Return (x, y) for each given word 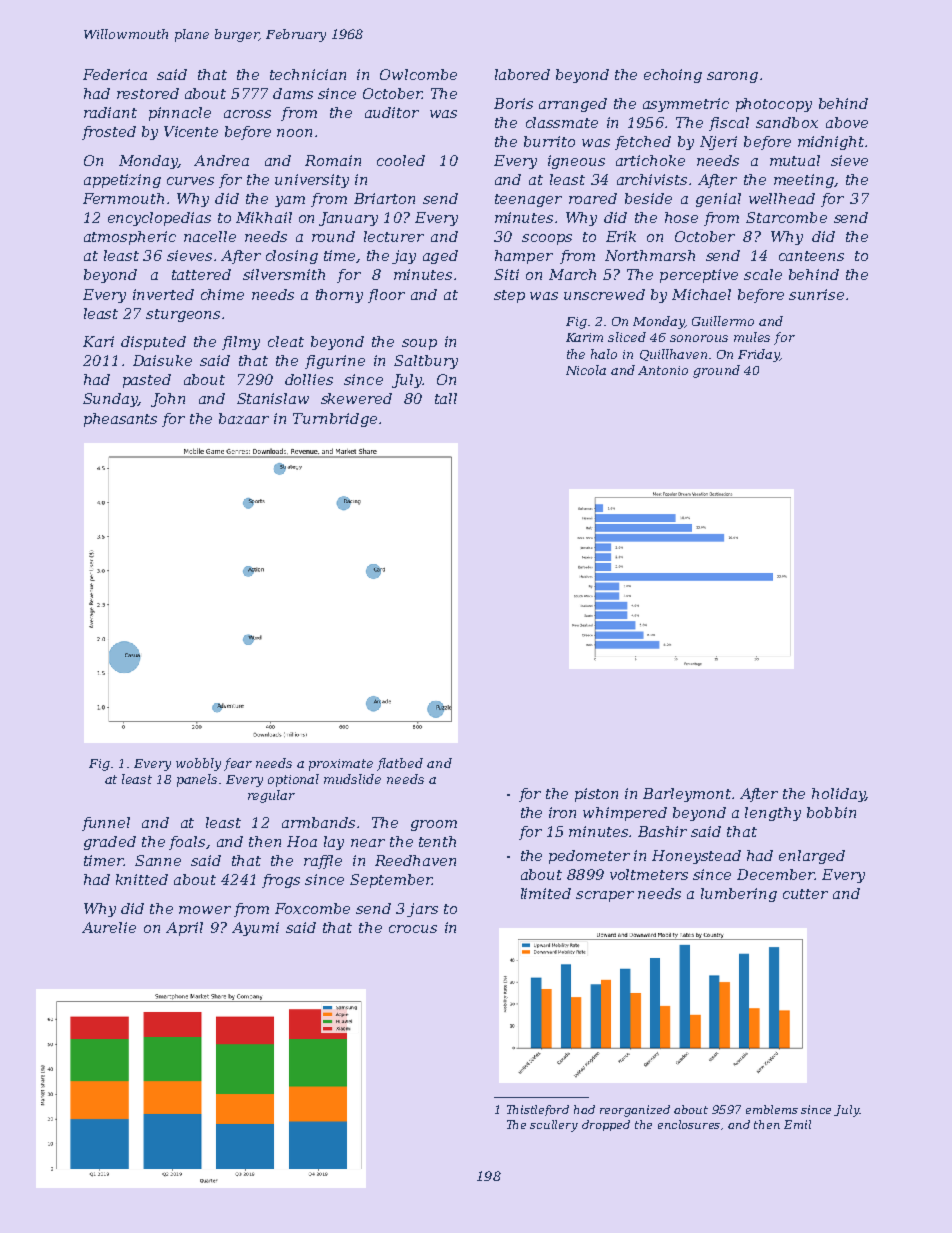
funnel (106, 824)
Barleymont (687, 795)
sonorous (699, 338)
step (509, 296)
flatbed (400, 764)
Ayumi (255, 929)
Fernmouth (123, 198)
